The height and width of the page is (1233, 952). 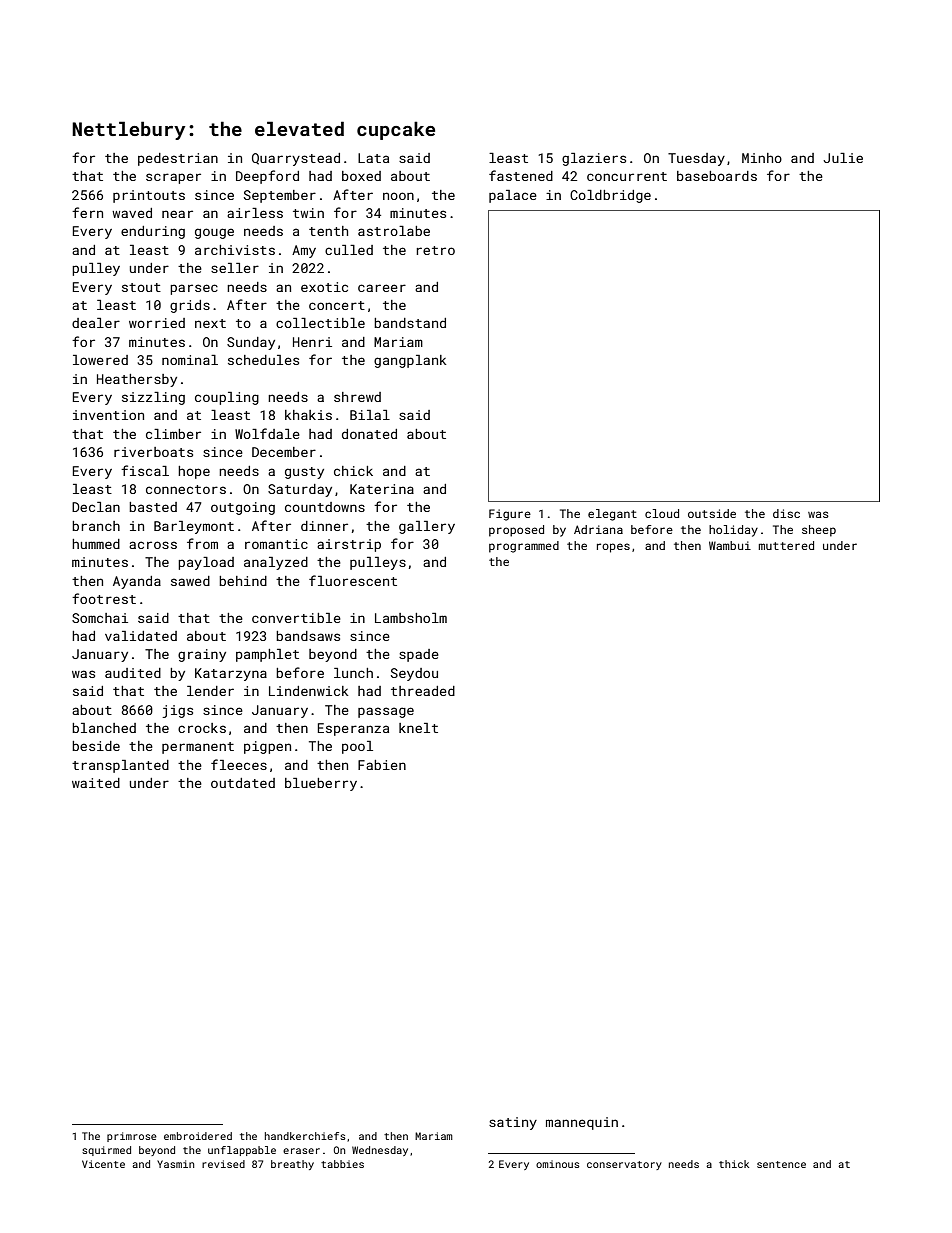 I want to click on Fabien, so click(x=382, y=765).
